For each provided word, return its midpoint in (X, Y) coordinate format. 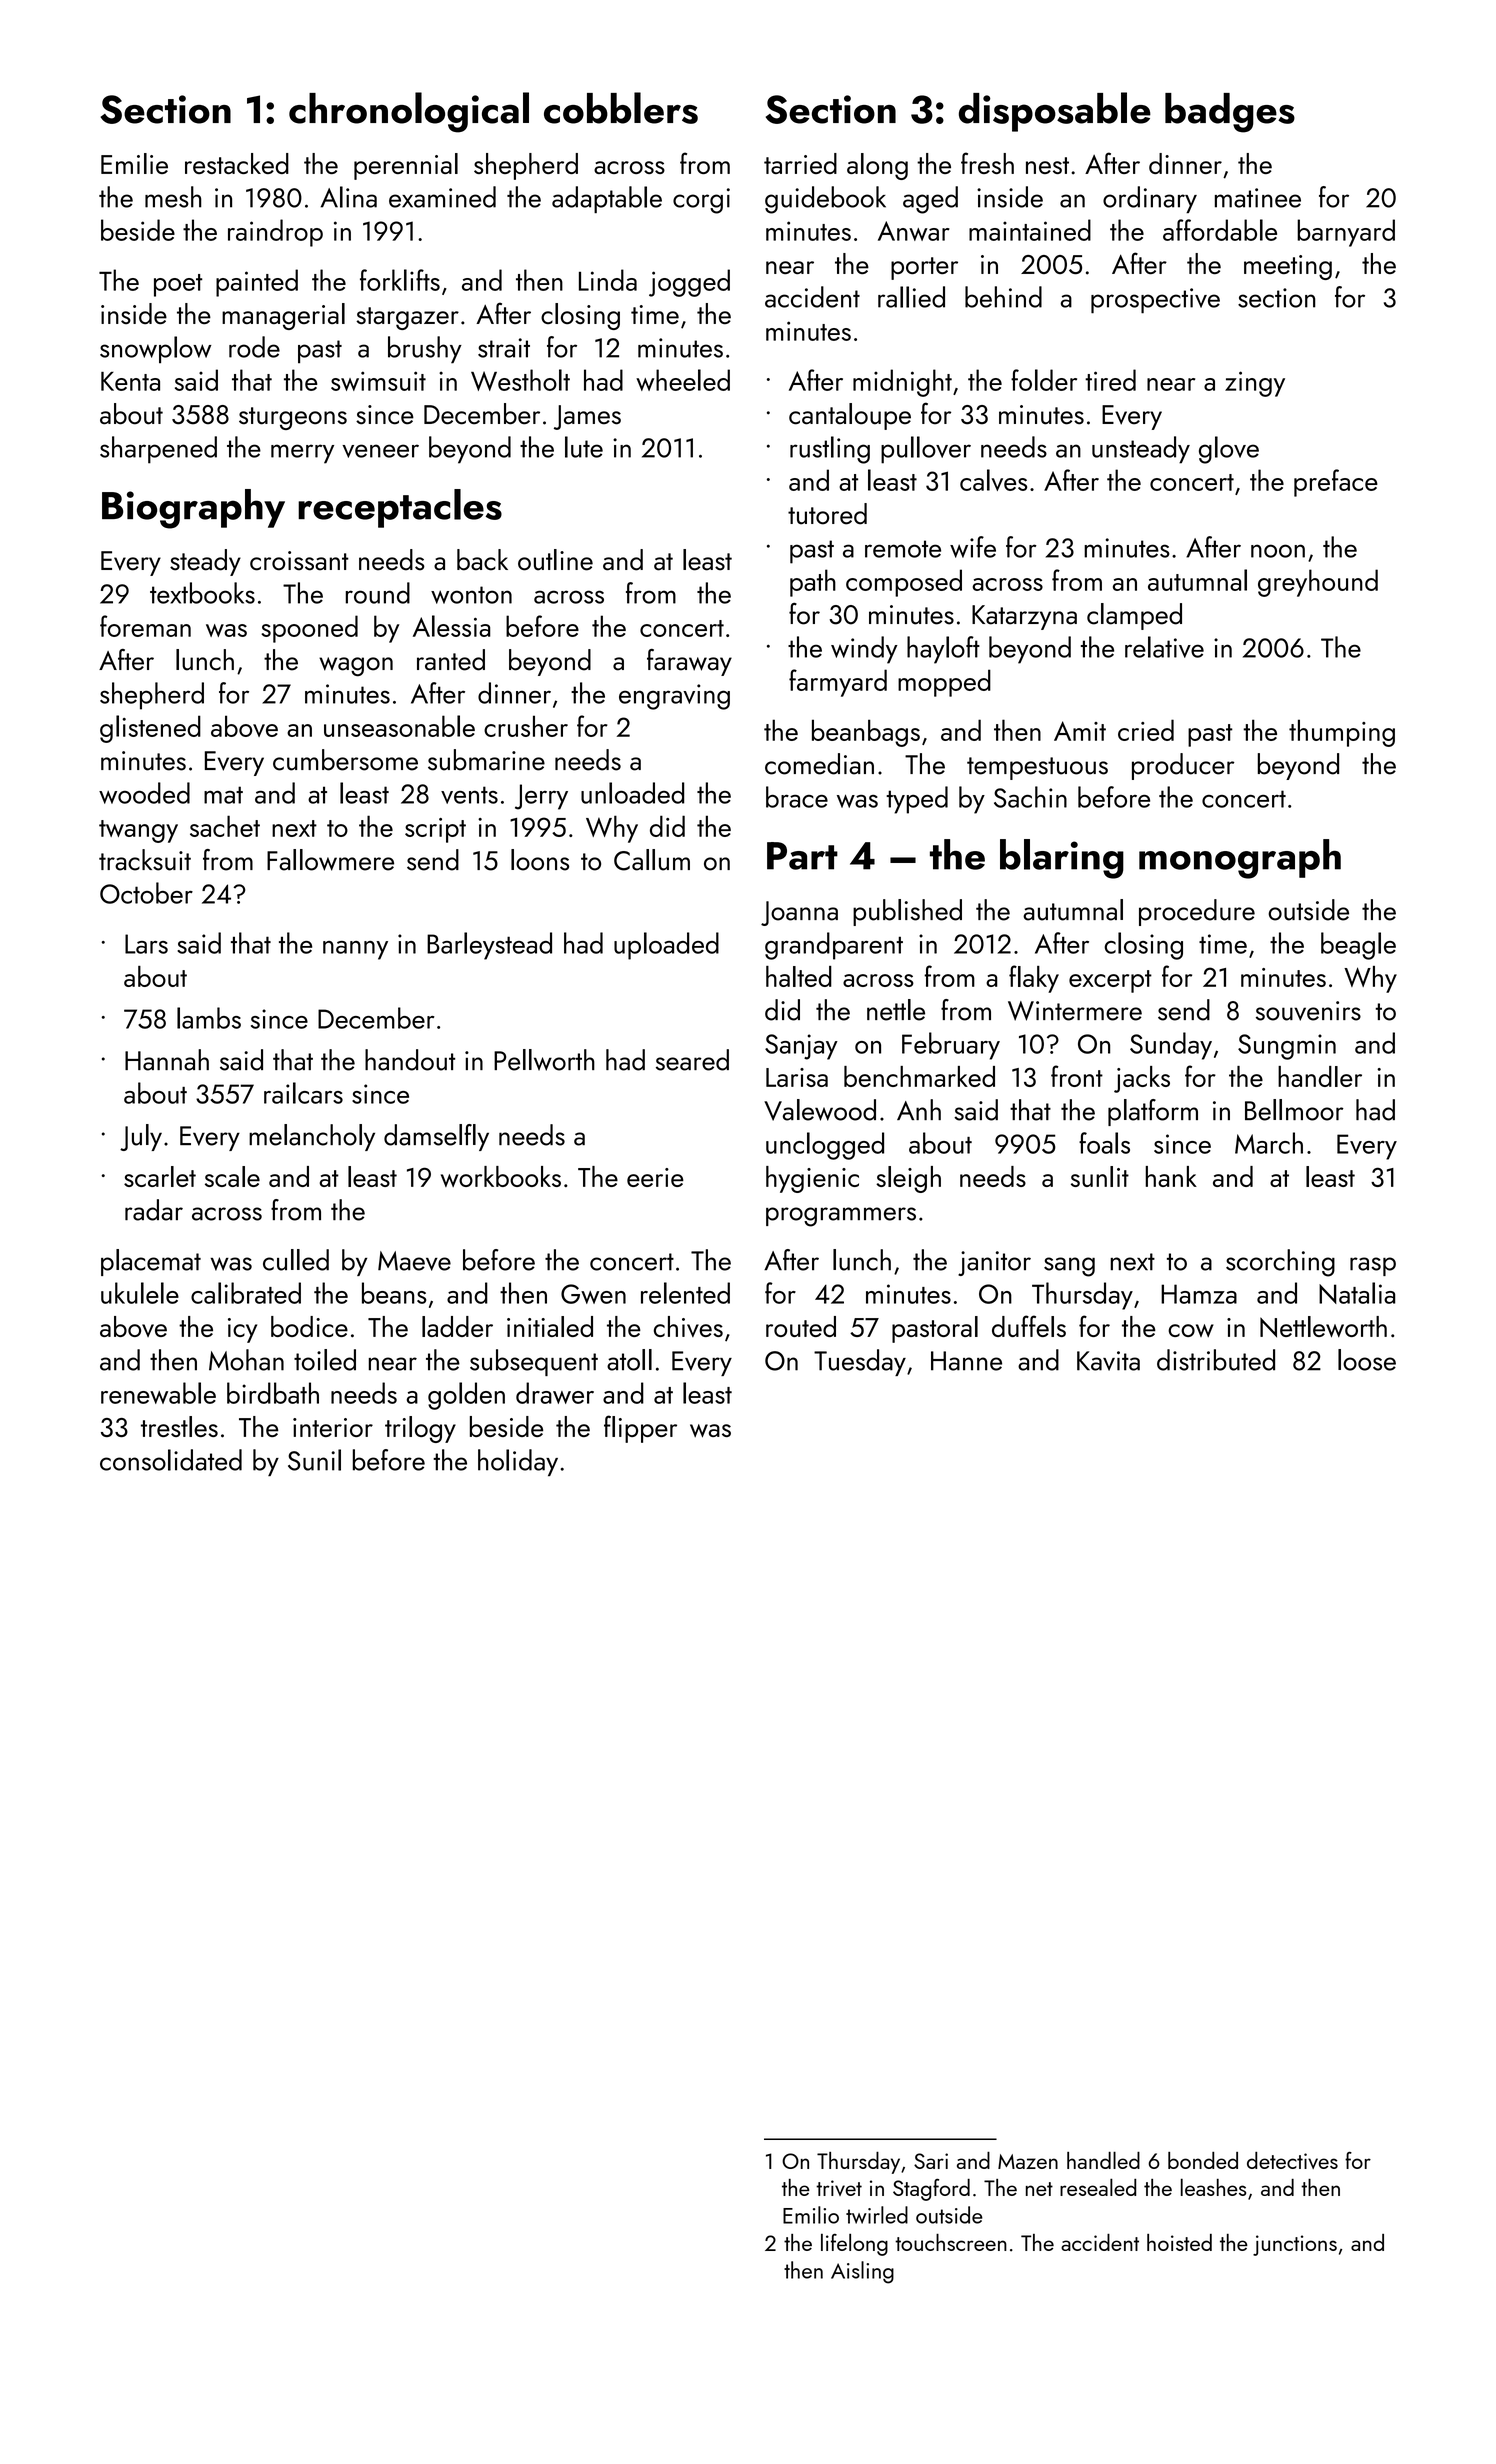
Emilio (811, 2215)
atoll (629, 1360)
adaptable (607, 199)
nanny (355, 950)
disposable (1055, 112)
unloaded (632, 793)
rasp (1373, 1266)
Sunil (314, 1460)
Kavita (1108, 1361)
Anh (919, 1109)
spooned (309, 629)
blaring (1062, 859)
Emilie (134, 163)
